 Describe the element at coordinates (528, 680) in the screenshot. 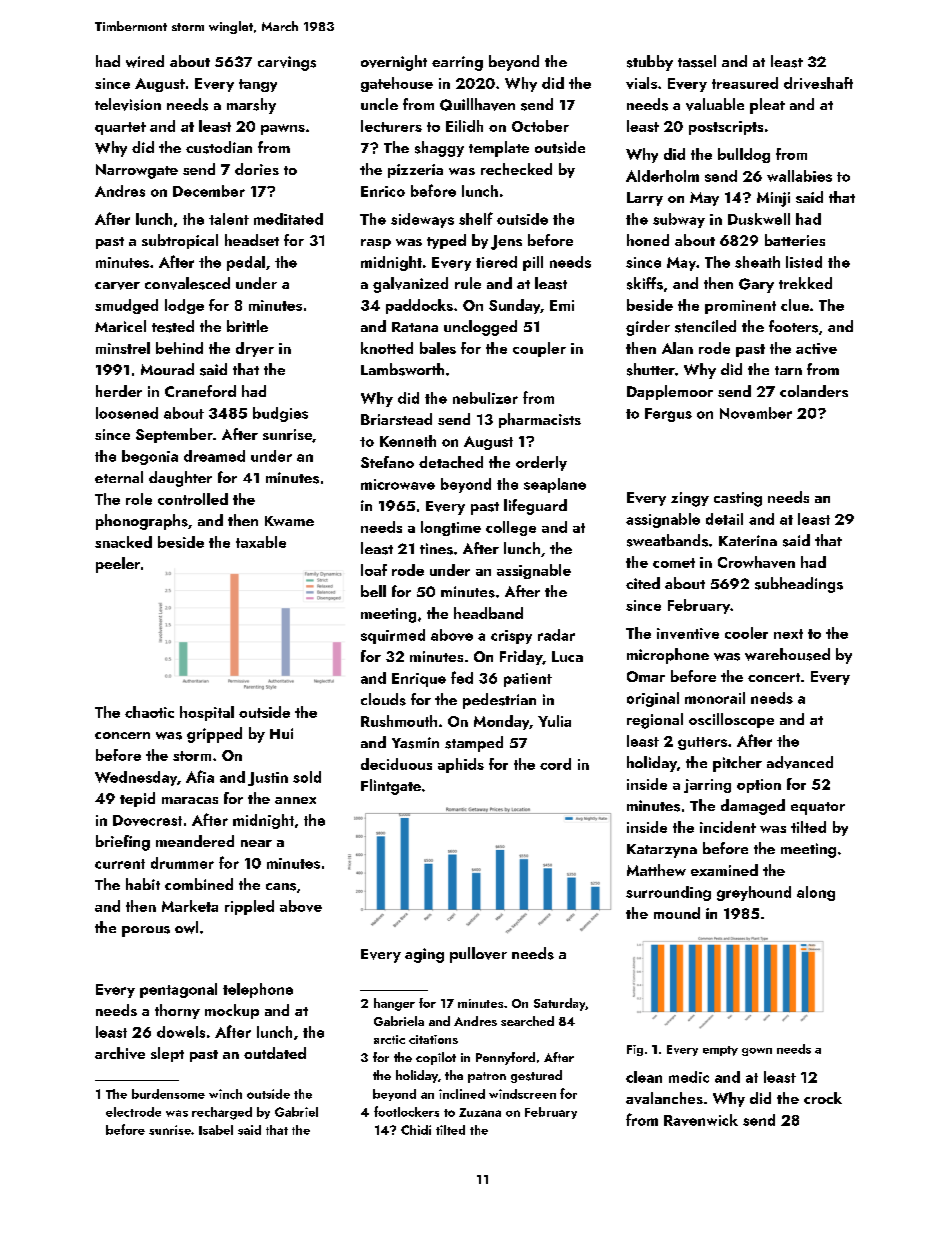

I see `patient` at that location.
